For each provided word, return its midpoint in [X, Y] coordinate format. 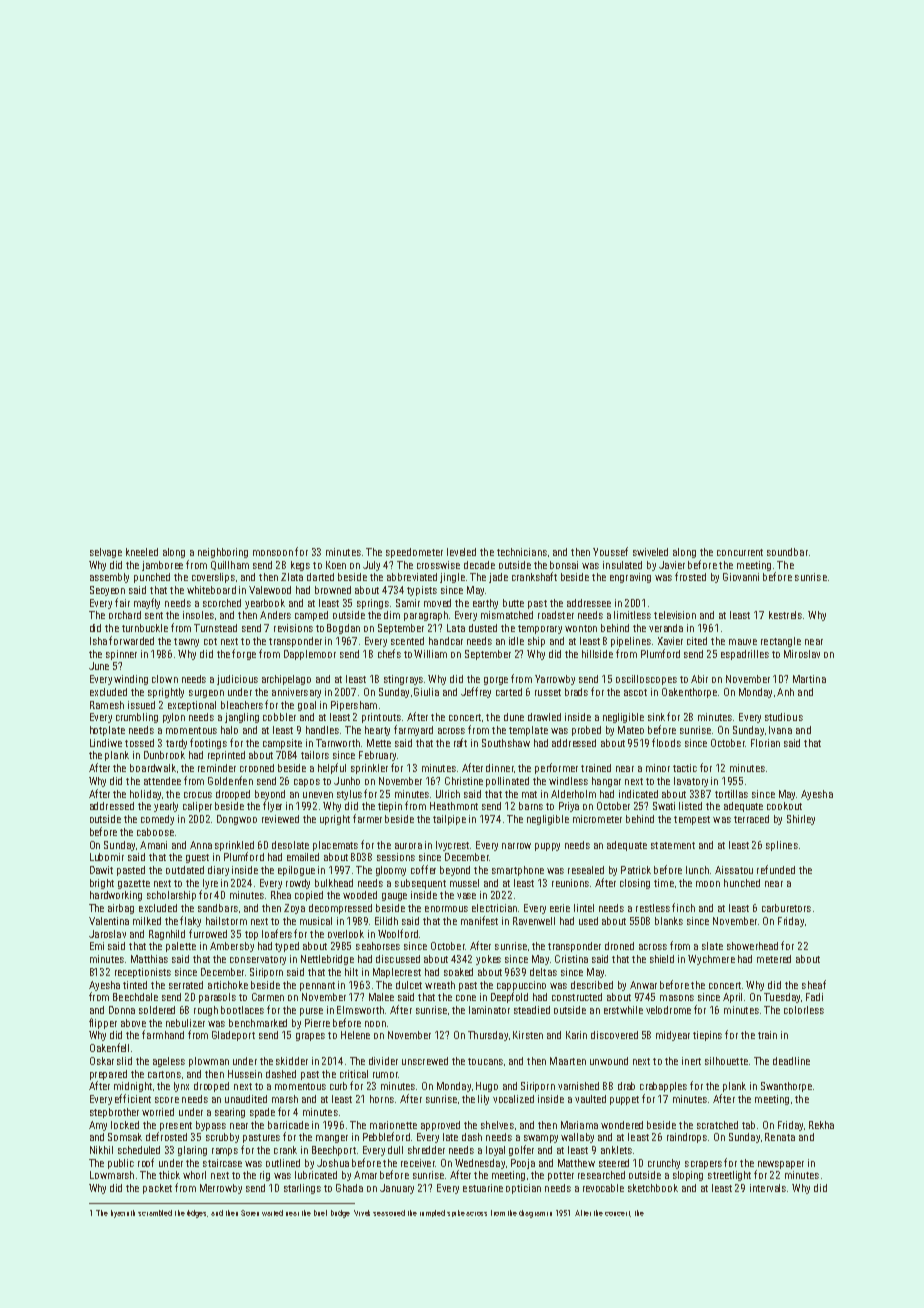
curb [338, 1086]
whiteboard [211, 590]
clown [165, 679]
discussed [398, 959]
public [121, 1164]
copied [309, 896]
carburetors [786, 908]
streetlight [729, 1176]
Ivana [780, 730]
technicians [522, 552]
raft [460, 742]
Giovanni [741, 577]
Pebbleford [386, 1136]
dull [395, 1150]
